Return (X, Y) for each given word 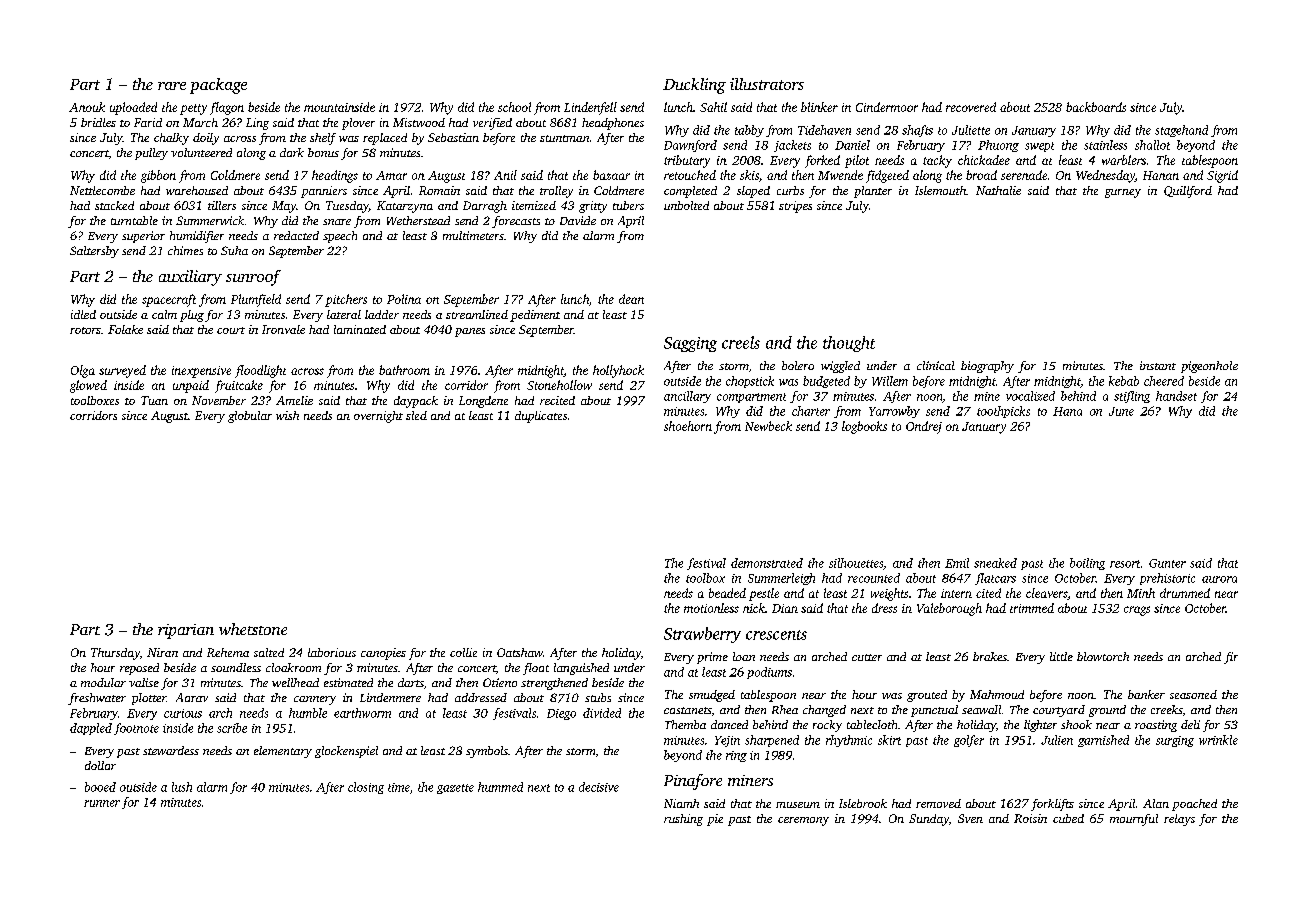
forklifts (1052, 805)
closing (366, 788)
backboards (1096, 107)
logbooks (864, 427)
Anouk (87, 107)
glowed (88, 386)
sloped (753, 192)
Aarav (192, 697)
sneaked (995, 563)
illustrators (767, 84)
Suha (234, 250)
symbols (487, 752)
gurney (1123, 193)
